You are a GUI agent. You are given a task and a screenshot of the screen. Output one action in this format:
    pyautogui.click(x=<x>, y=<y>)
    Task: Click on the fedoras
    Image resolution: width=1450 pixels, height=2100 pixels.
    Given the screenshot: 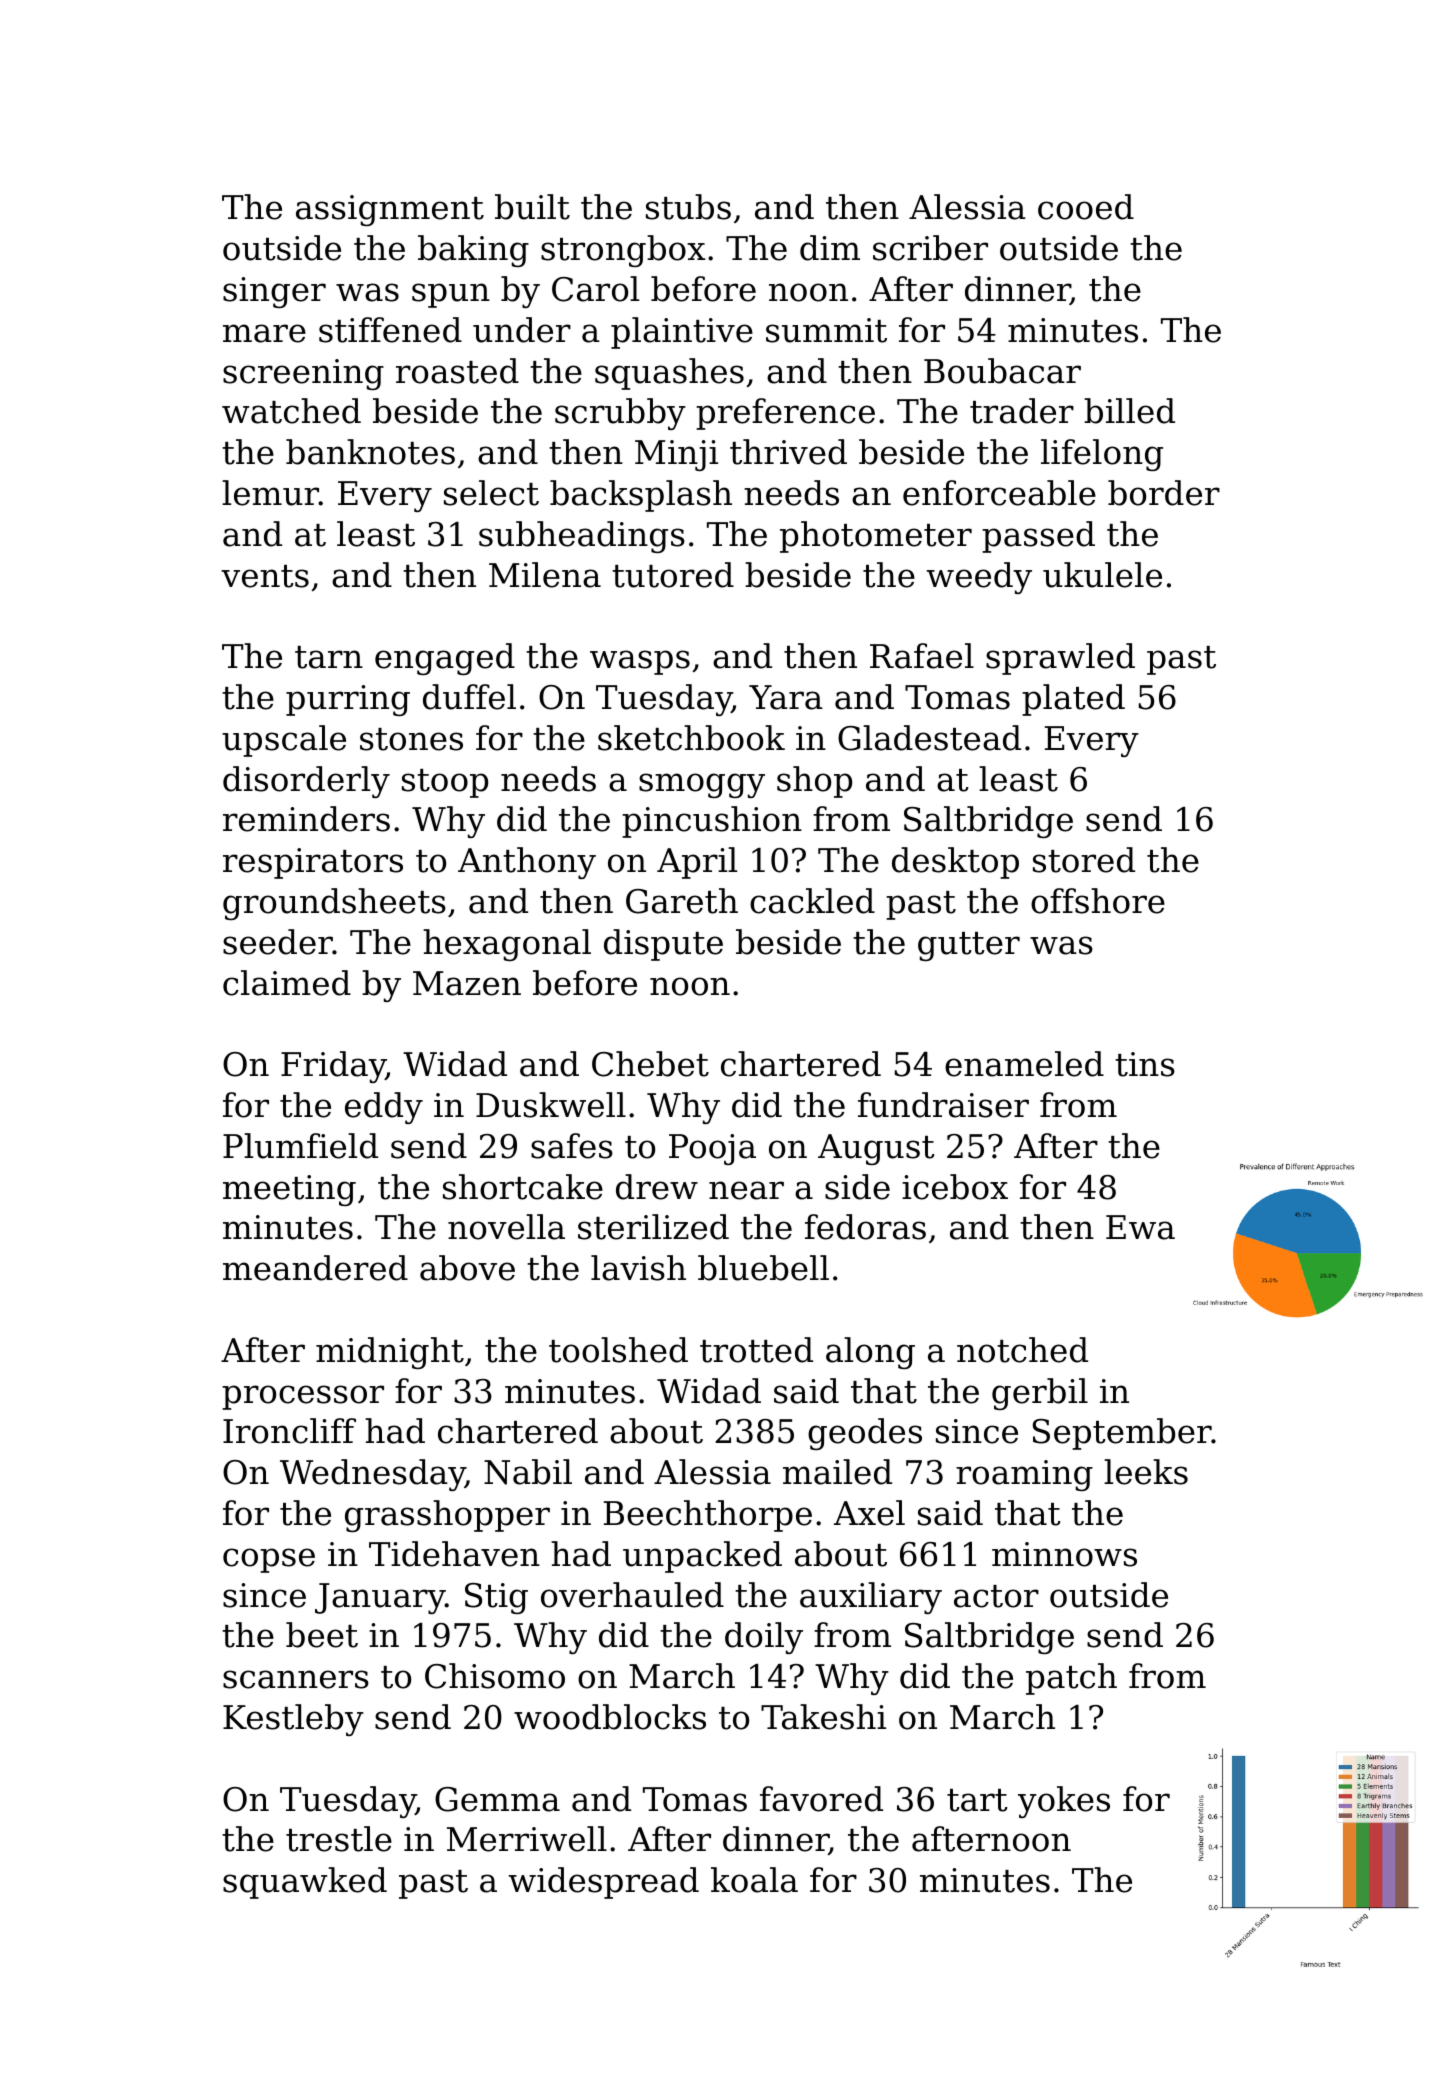 What is the action you would take?
    pyautogui.click(x=865, y=1227)
